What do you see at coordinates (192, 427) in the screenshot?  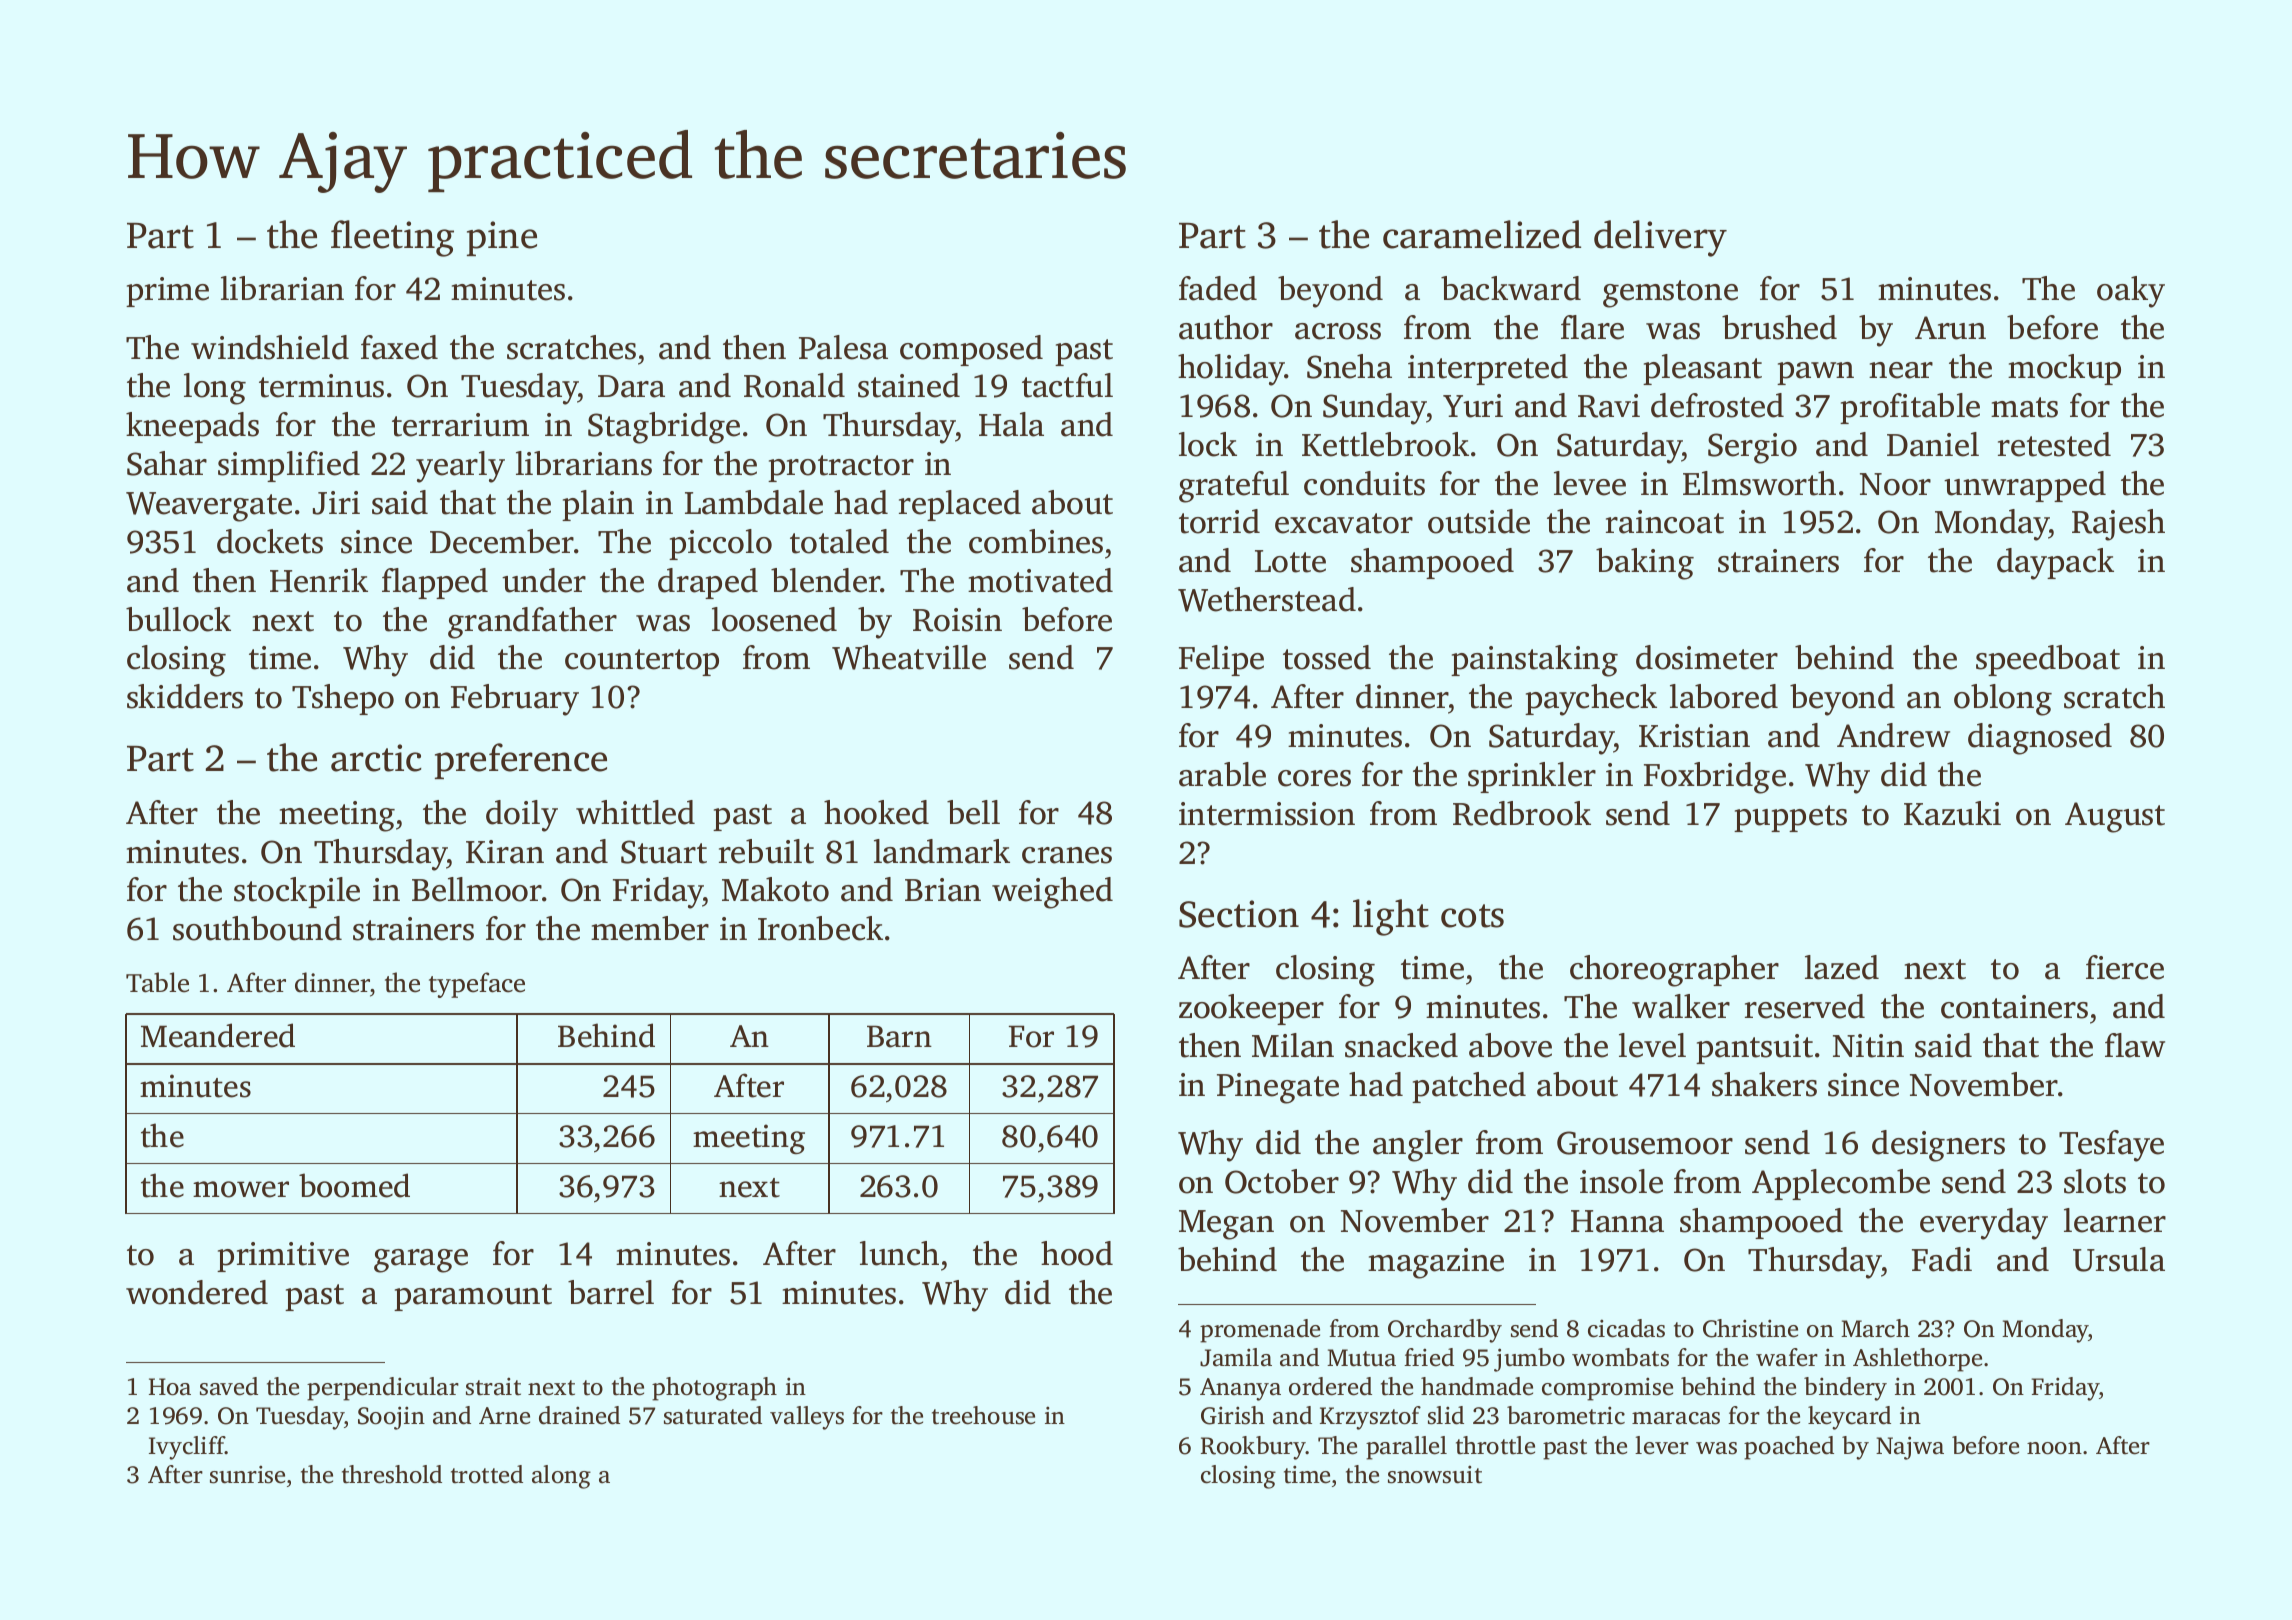 I see `kneepads` at bounding box center [192, 427].
